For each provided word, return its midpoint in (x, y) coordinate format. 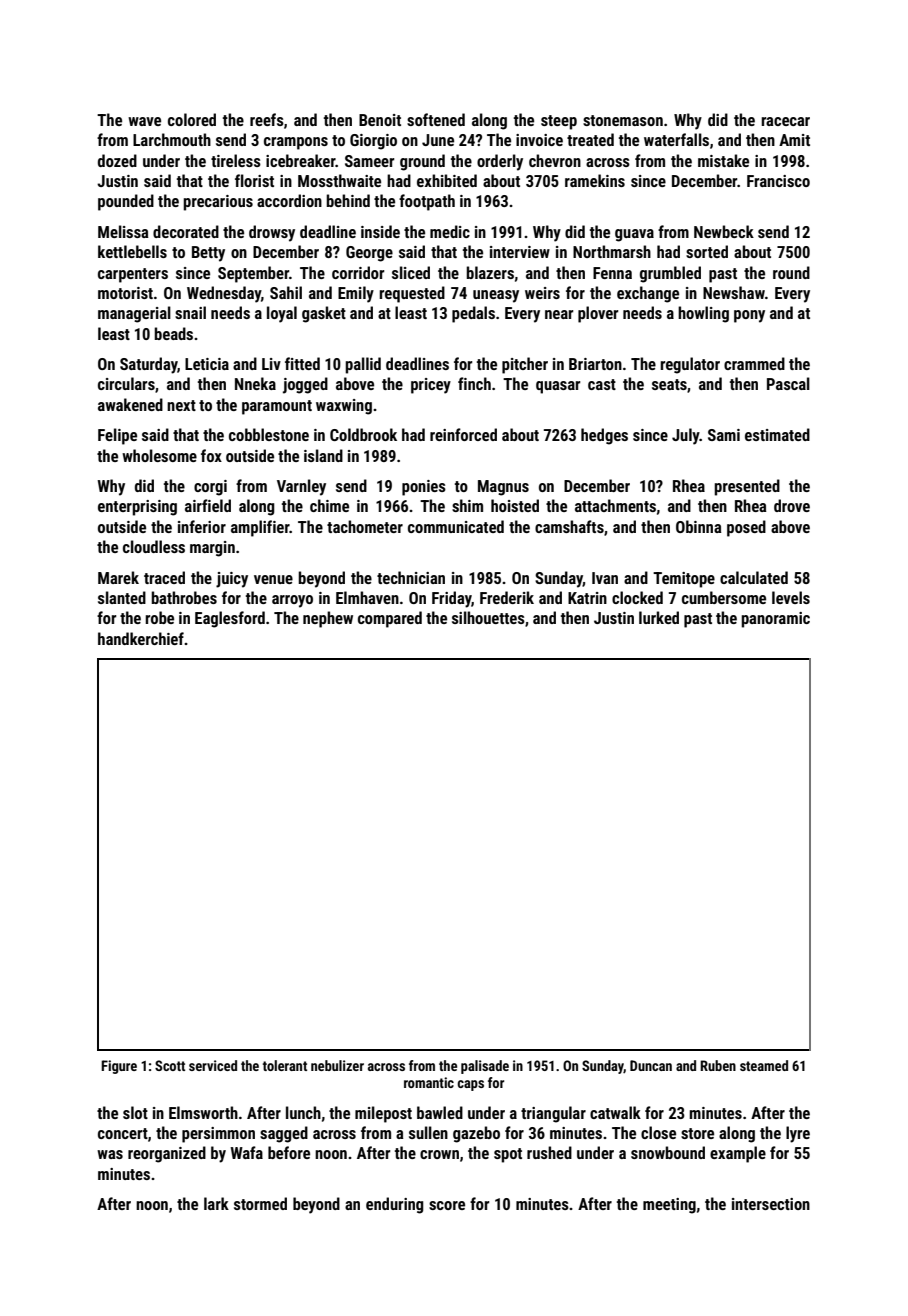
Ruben (718, 1065)
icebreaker (301, 160)
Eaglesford (230, 619)
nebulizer (337, 1065)
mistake (723, 160)
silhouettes (488, 617)
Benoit (380, 120)
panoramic (775, 620)
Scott (170, 1065)
